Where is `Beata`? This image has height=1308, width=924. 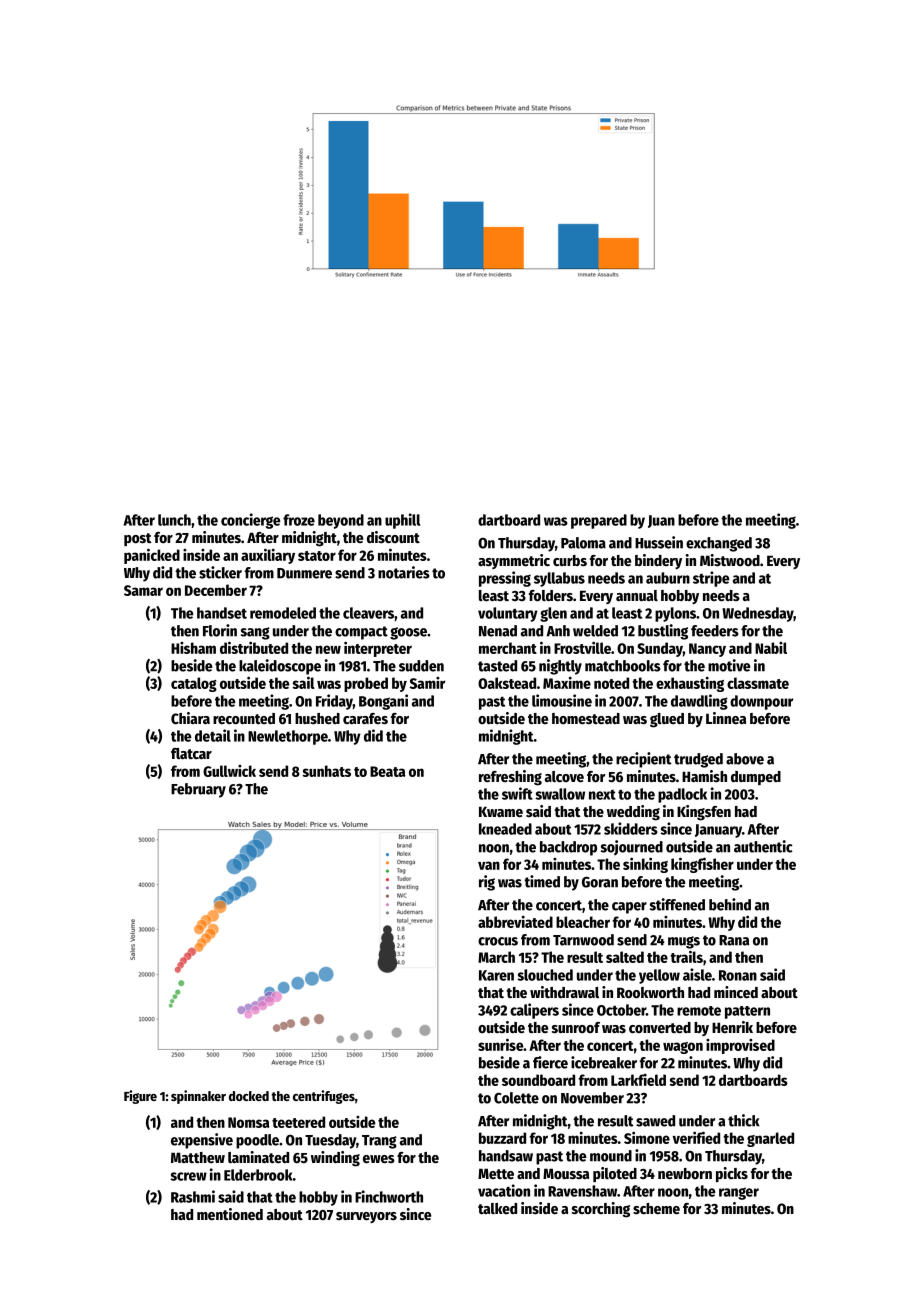
Beata is located at coordinates (387, 771).
